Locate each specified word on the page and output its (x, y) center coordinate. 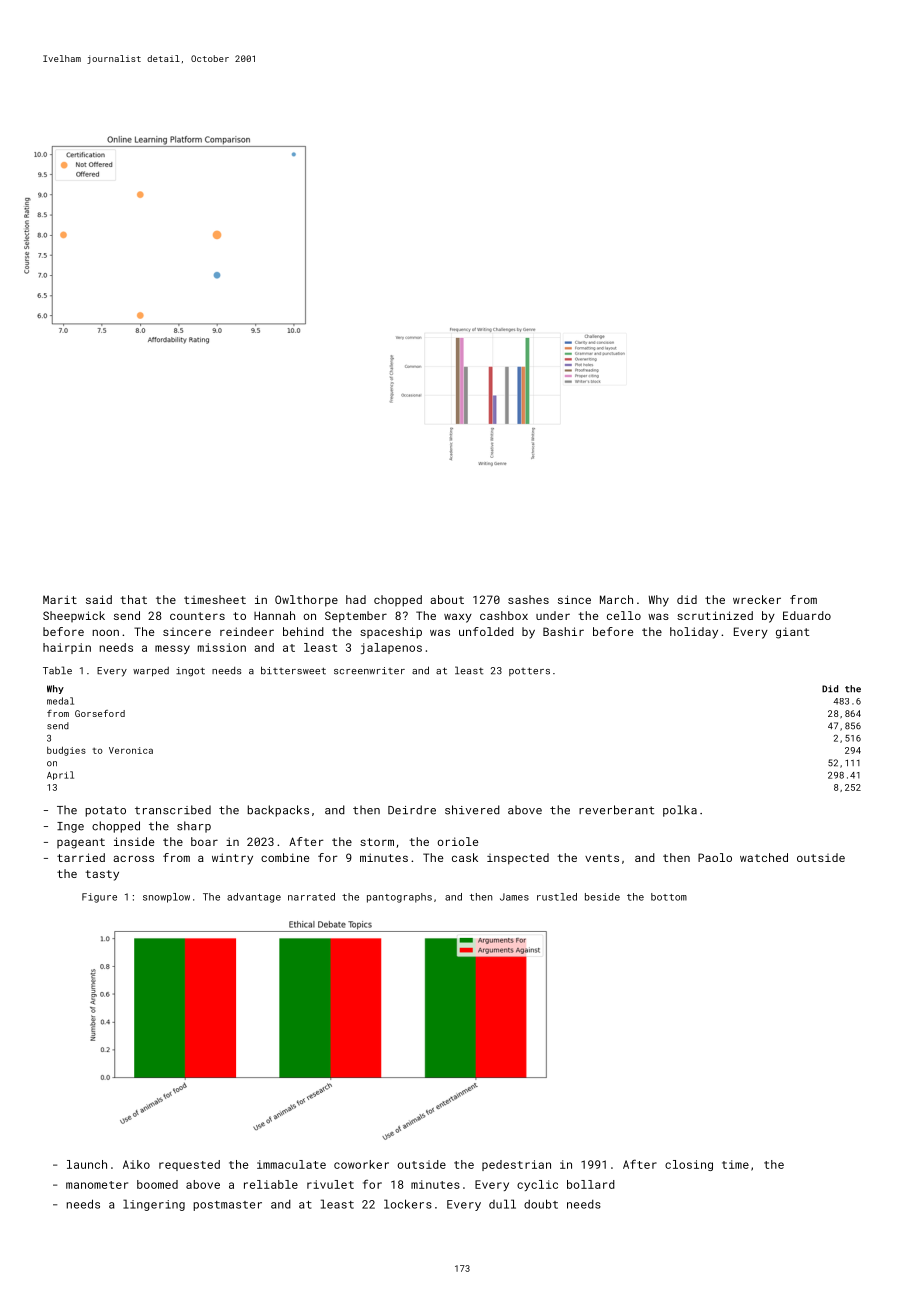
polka (680, 811)
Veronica (131, 750)
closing (689, 1165)
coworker (361, 1164)
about (447, 599)
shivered (472, 810)
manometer (97, 1185)
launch (87, 1164)
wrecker (757, 599)
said (99, 599)
